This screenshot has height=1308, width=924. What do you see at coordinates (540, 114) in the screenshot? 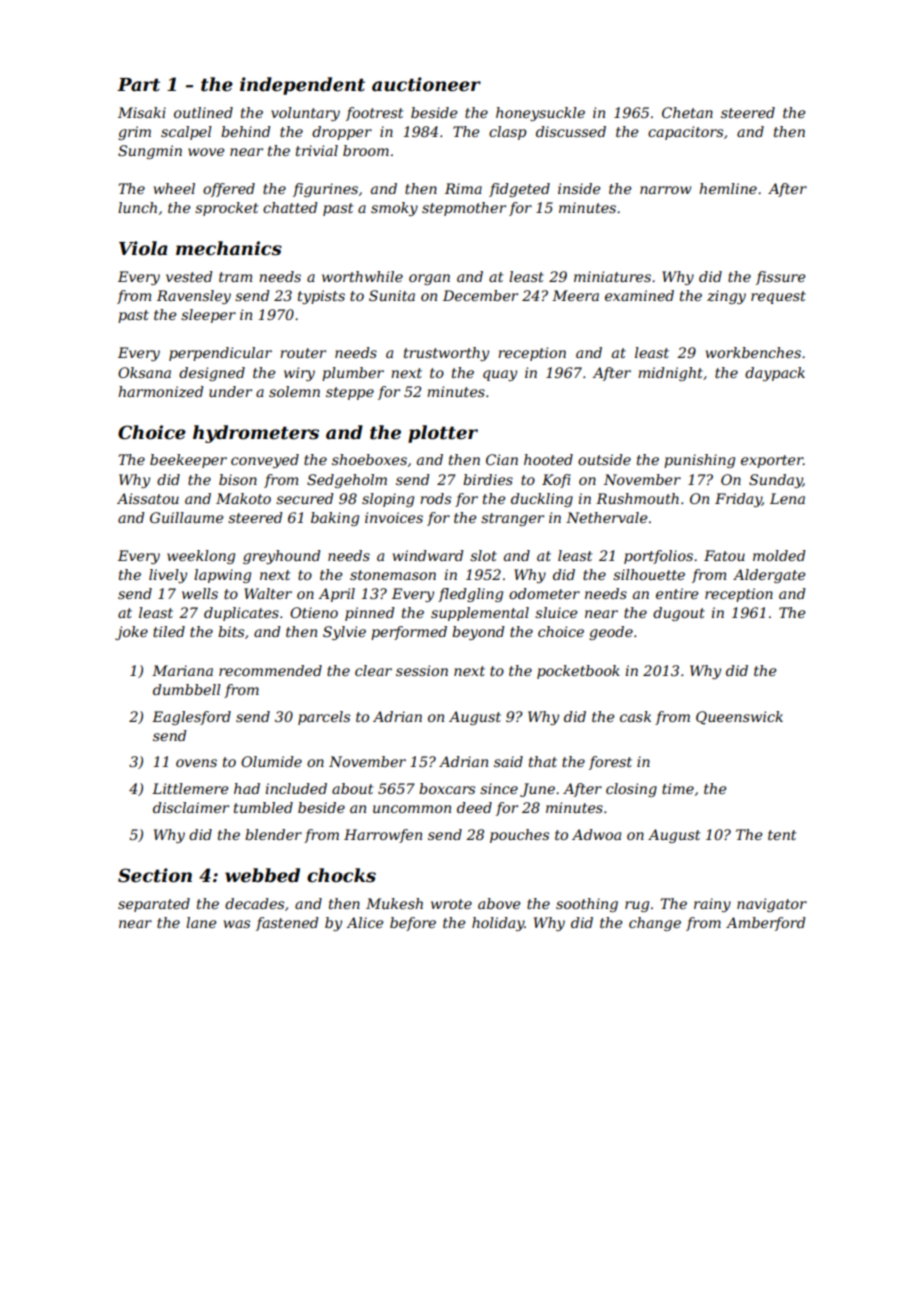
I see `honeysuckle` at bounding box center [540, 114].
